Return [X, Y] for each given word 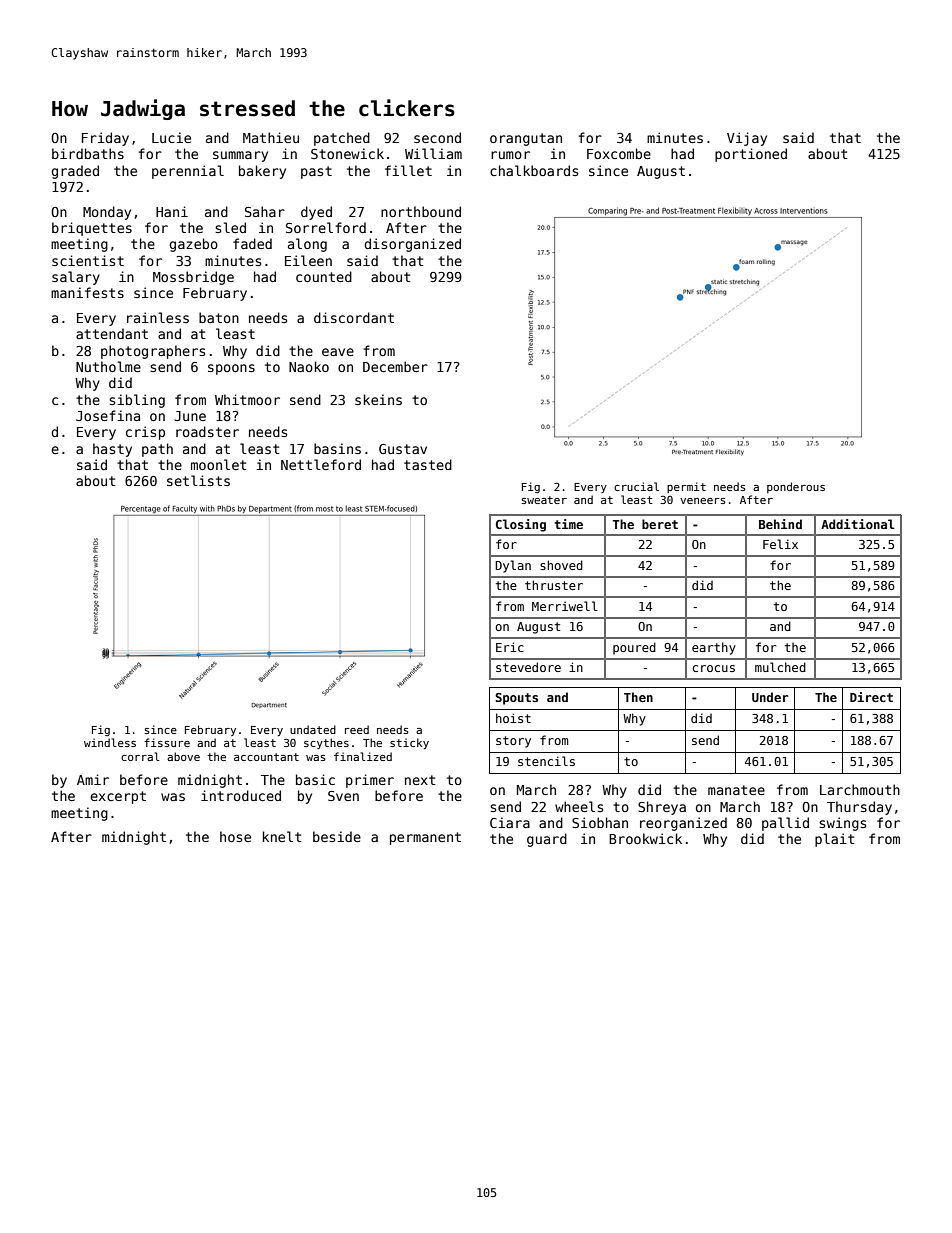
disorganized [412, 245]
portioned [751, 155]
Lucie [171, 137]
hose [235, 836]
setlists [198, 480]
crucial [636, 486]
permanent [425, 838]
